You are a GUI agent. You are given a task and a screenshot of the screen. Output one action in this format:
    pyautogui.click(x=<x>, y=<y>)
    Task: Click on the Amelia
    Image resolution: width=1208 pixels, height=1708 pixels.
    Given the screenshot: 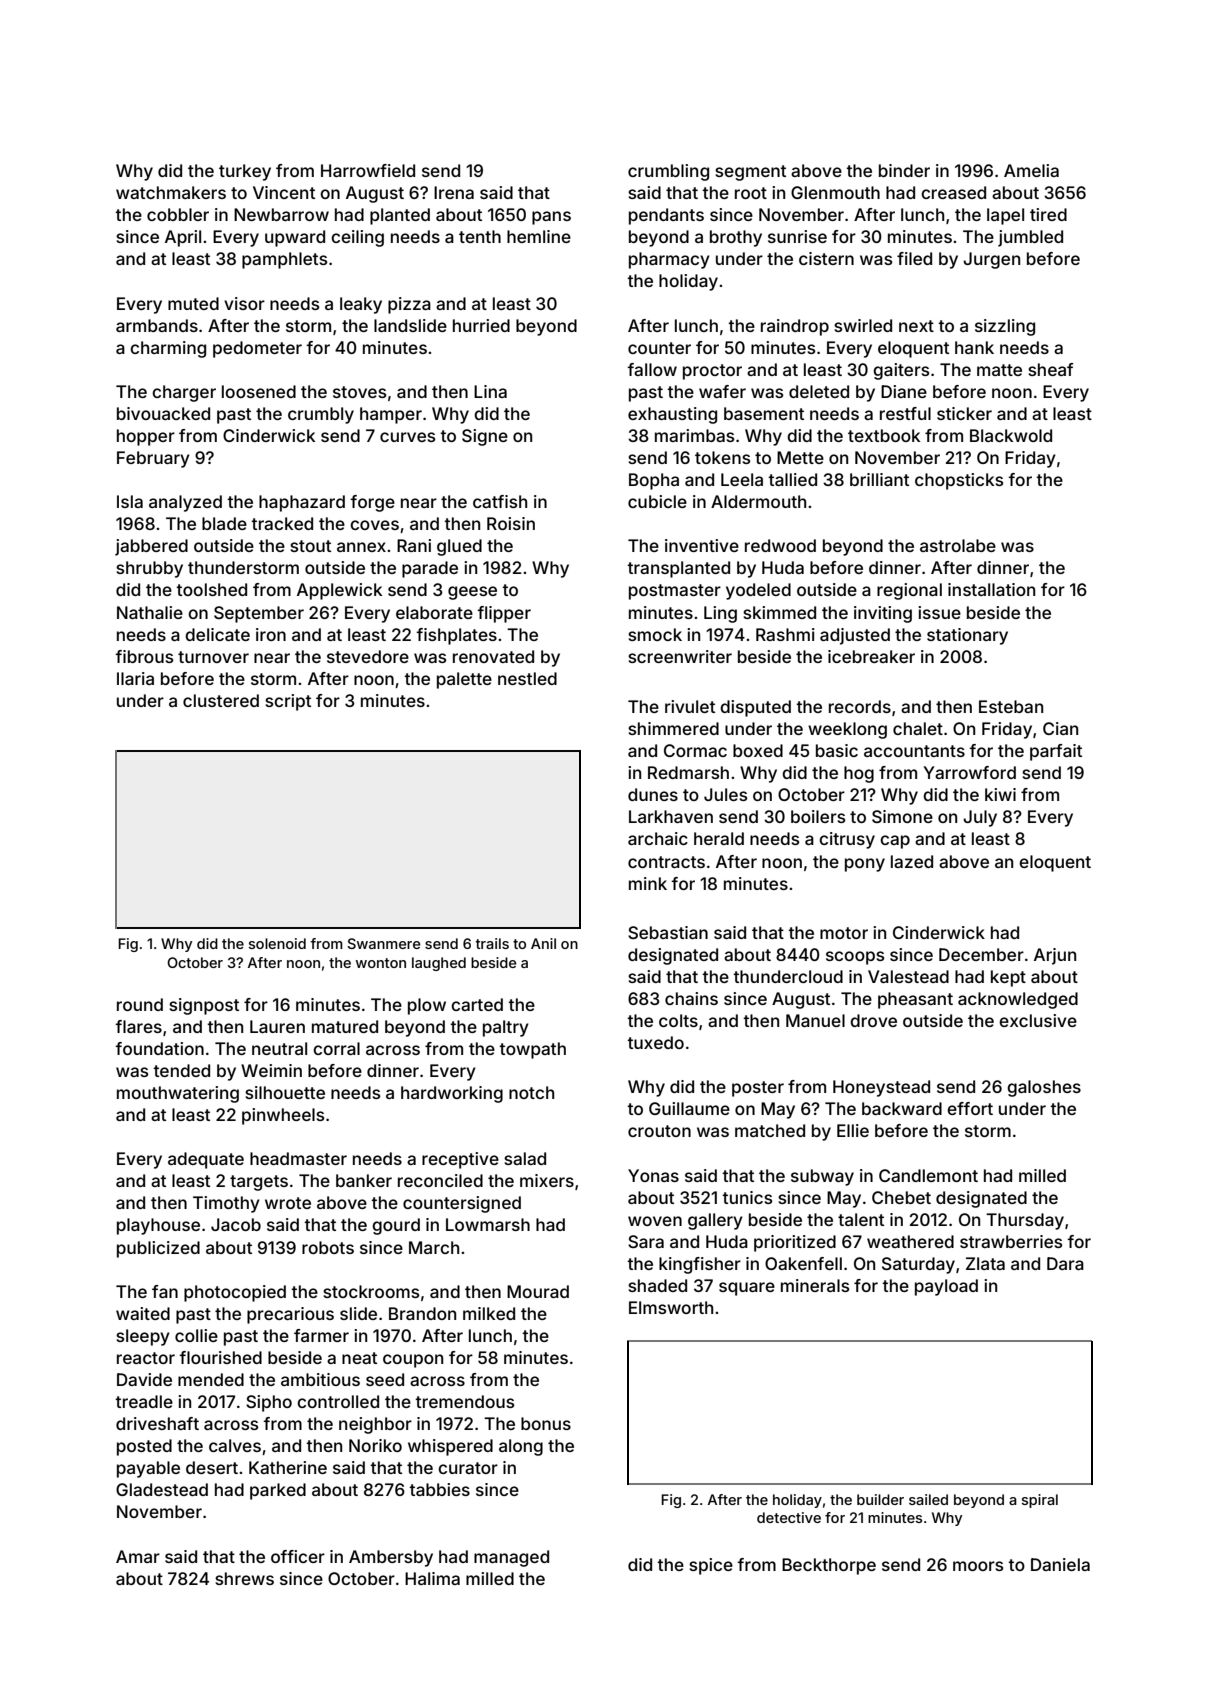 What is the action you would take?
    pyautogui.click(x=1031, y=170)
